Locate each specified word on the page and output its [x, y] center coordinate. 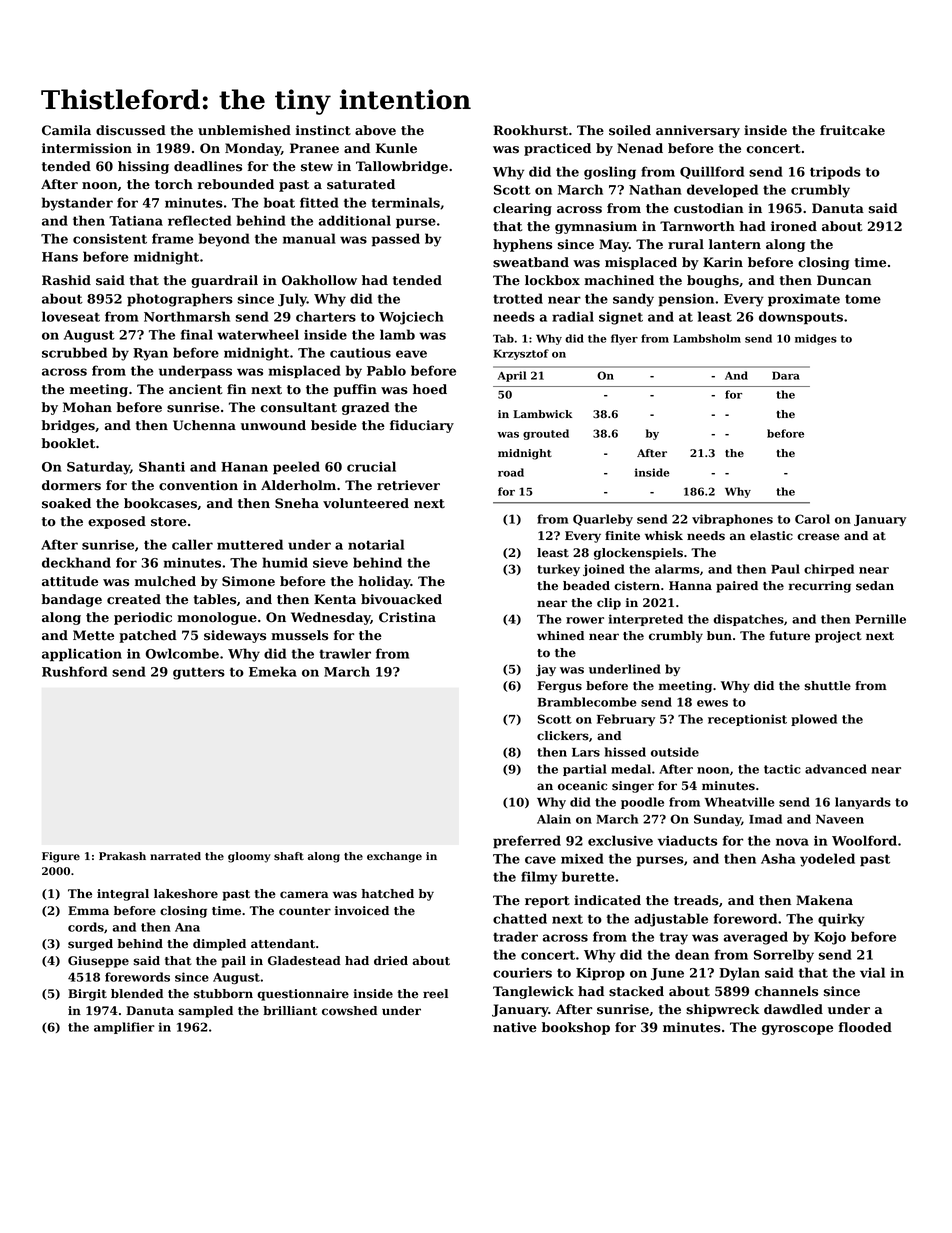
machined [619, 280]
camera [304, 895]
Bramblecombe [587, 702]
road [511, 472]
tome [863, 299]
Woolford [864, 840]
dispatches [748, 620]
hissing [143, 167]
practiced [557, 149]
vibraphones [732, 520]
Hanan [244, 467]
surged [90, 945]
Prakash [122, 856]
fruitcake [852, 130]
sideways [235, 636]
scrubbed [74, 352]
